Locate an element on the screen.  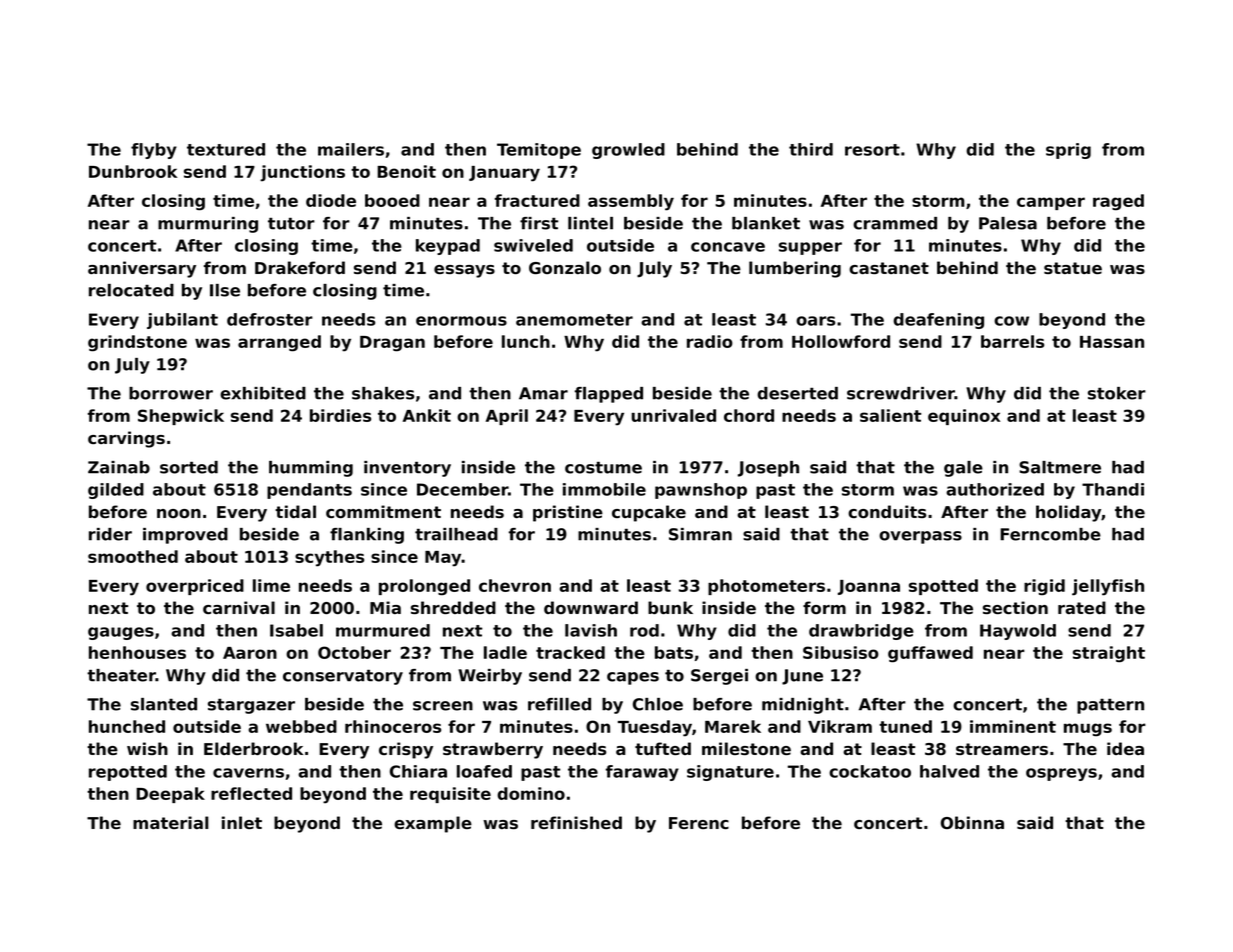
Obinna is located at coordinates (972, 822).
